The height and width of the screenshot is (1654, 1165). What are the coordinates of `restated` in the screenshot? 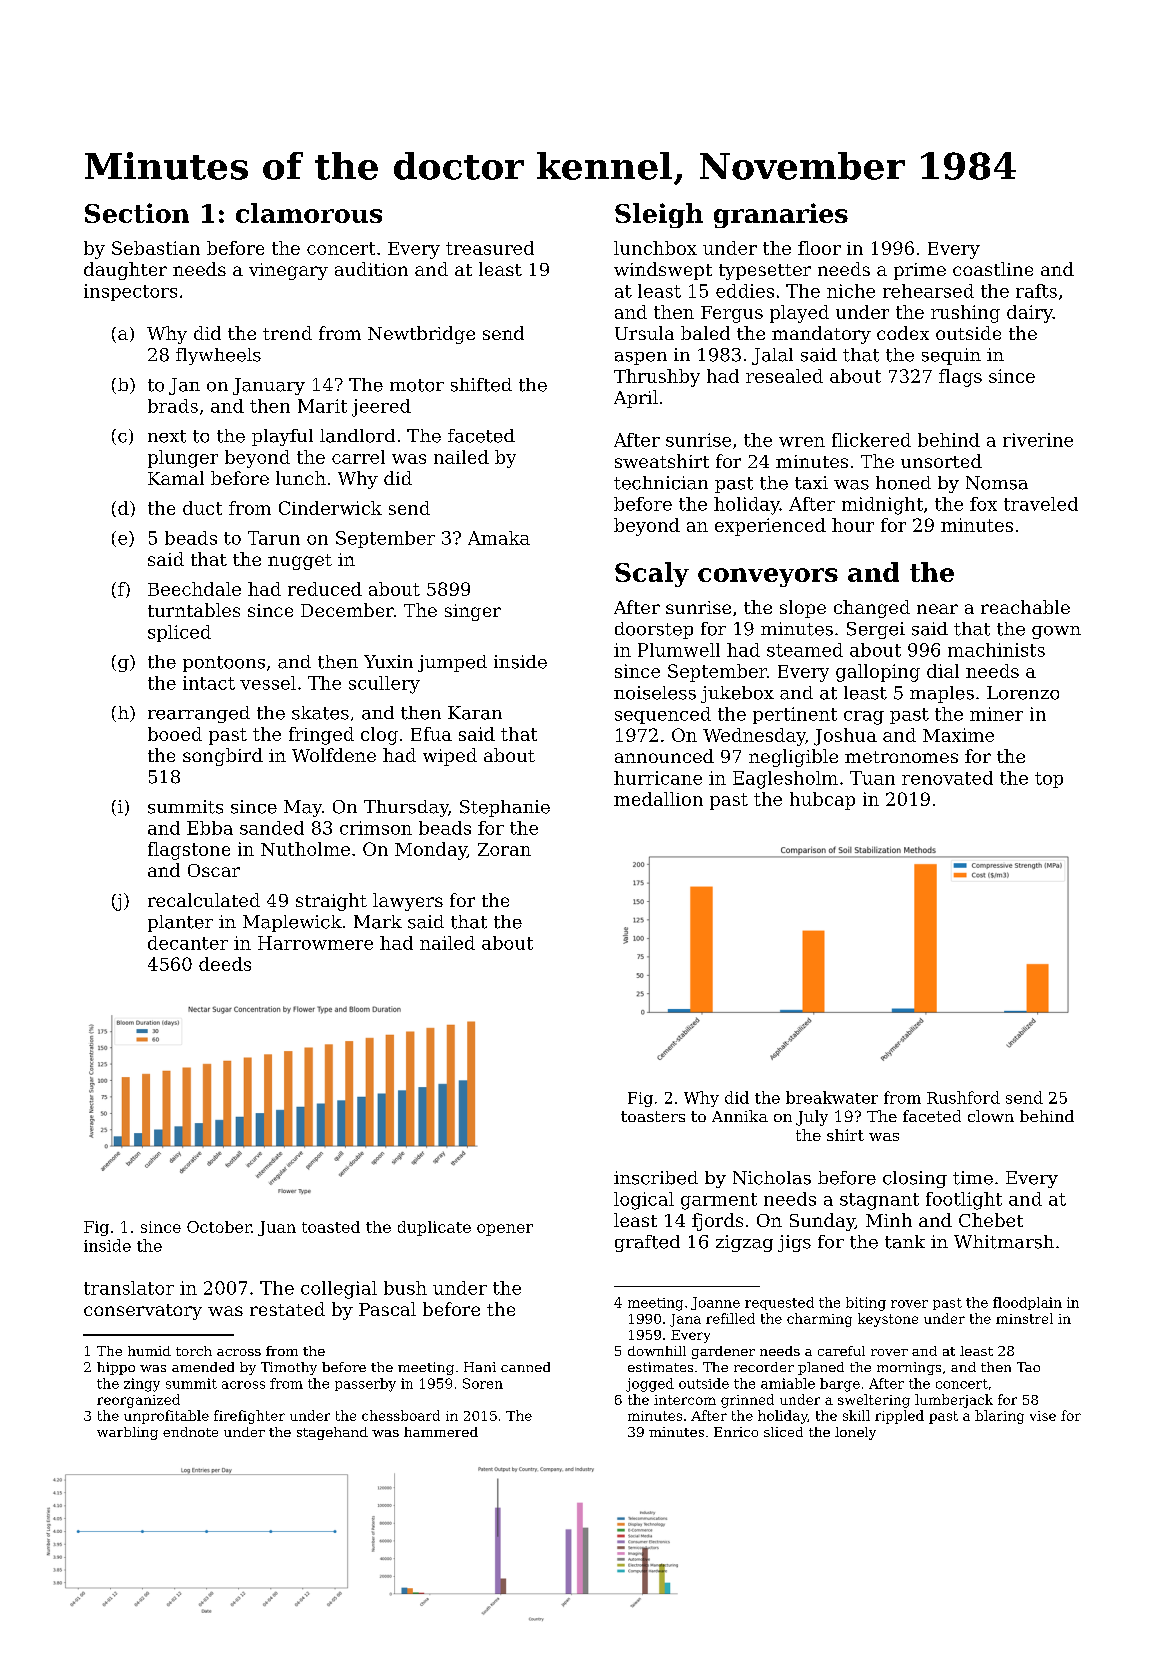 It's located at (287, 1309).
